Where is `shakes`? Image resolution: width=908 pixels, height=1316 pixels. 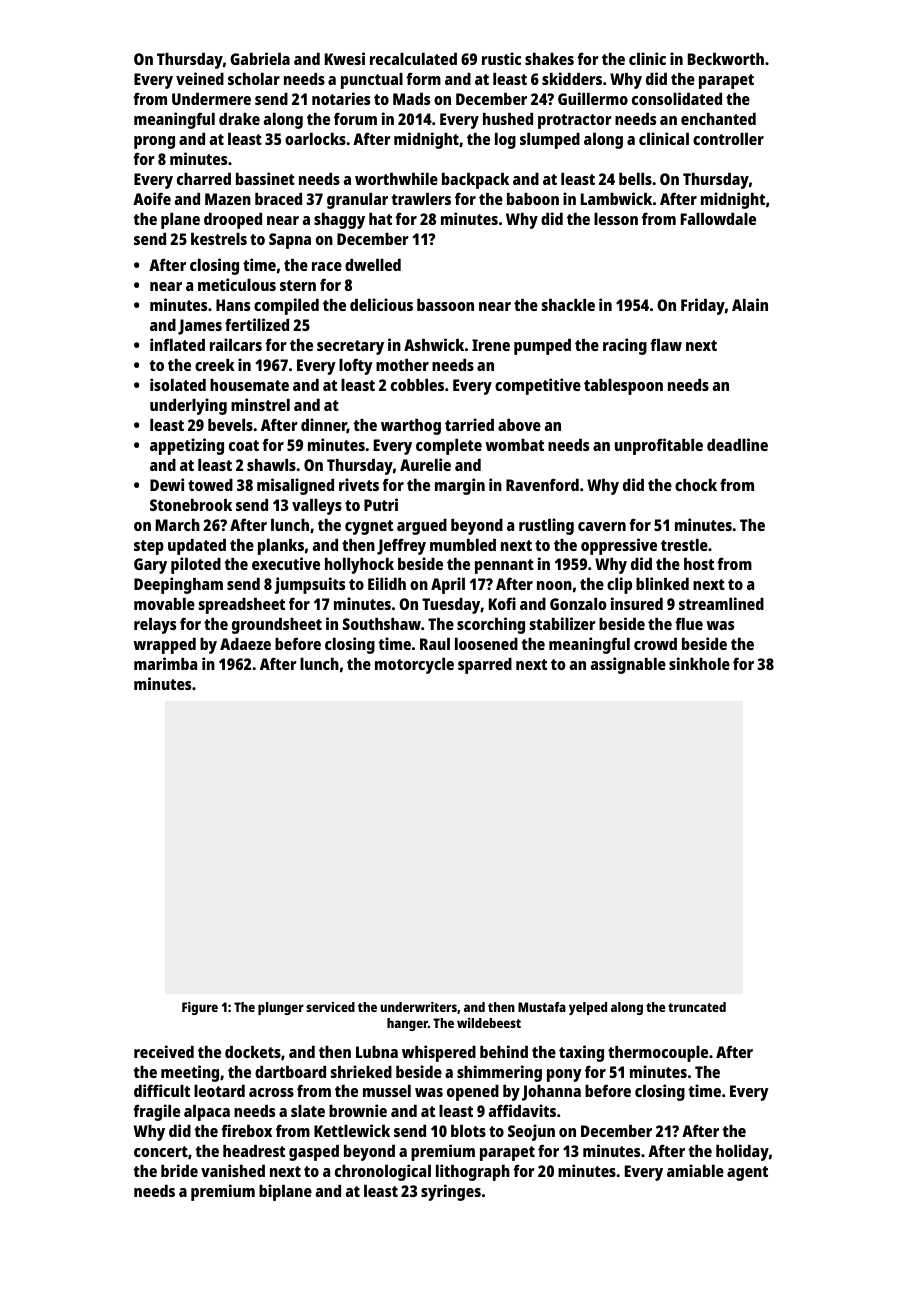 shakes is located at coordinates (549, 59).
